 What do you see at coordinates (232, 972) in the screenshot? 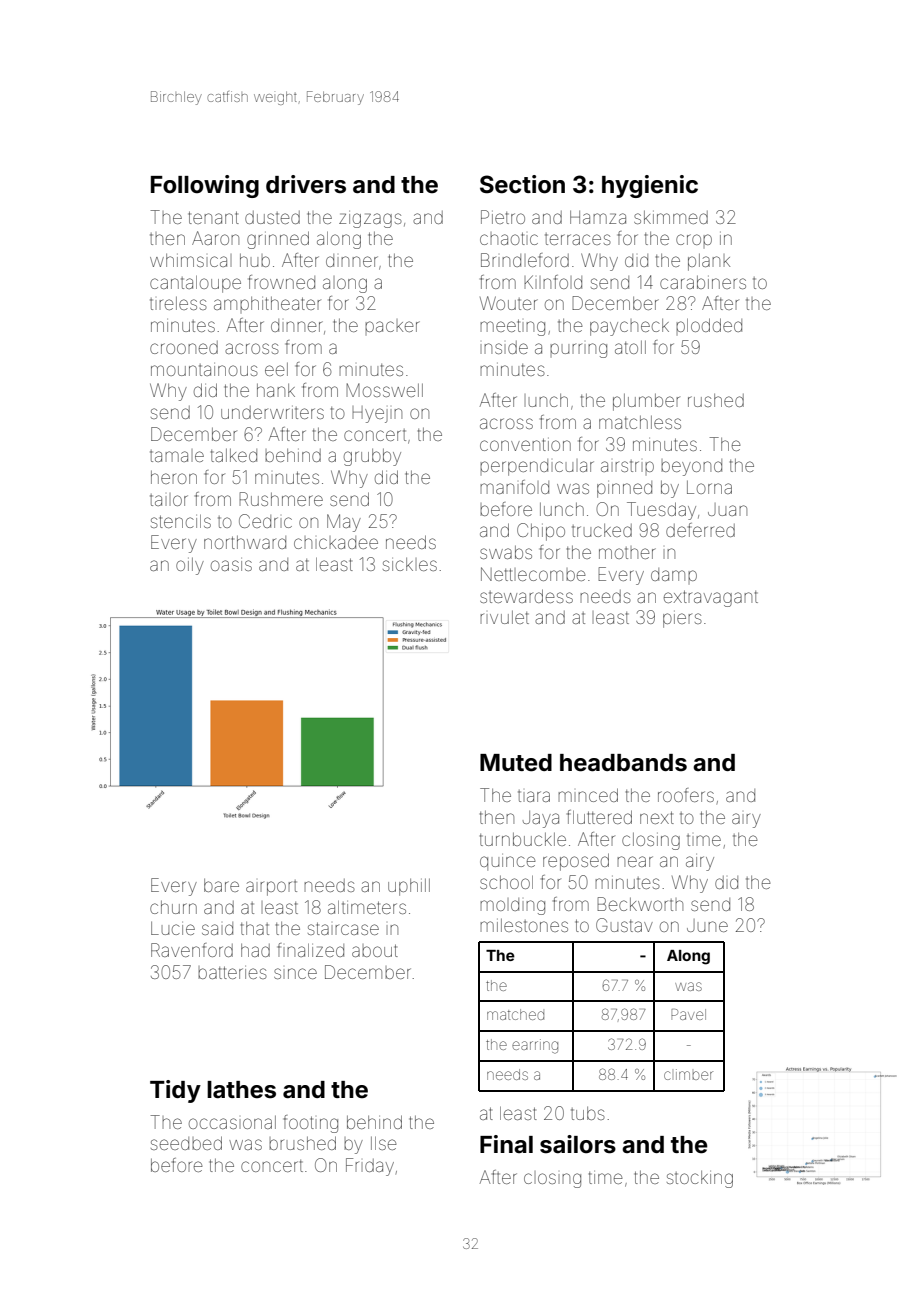
I see `batteries` at bounding box center [232, 972].
